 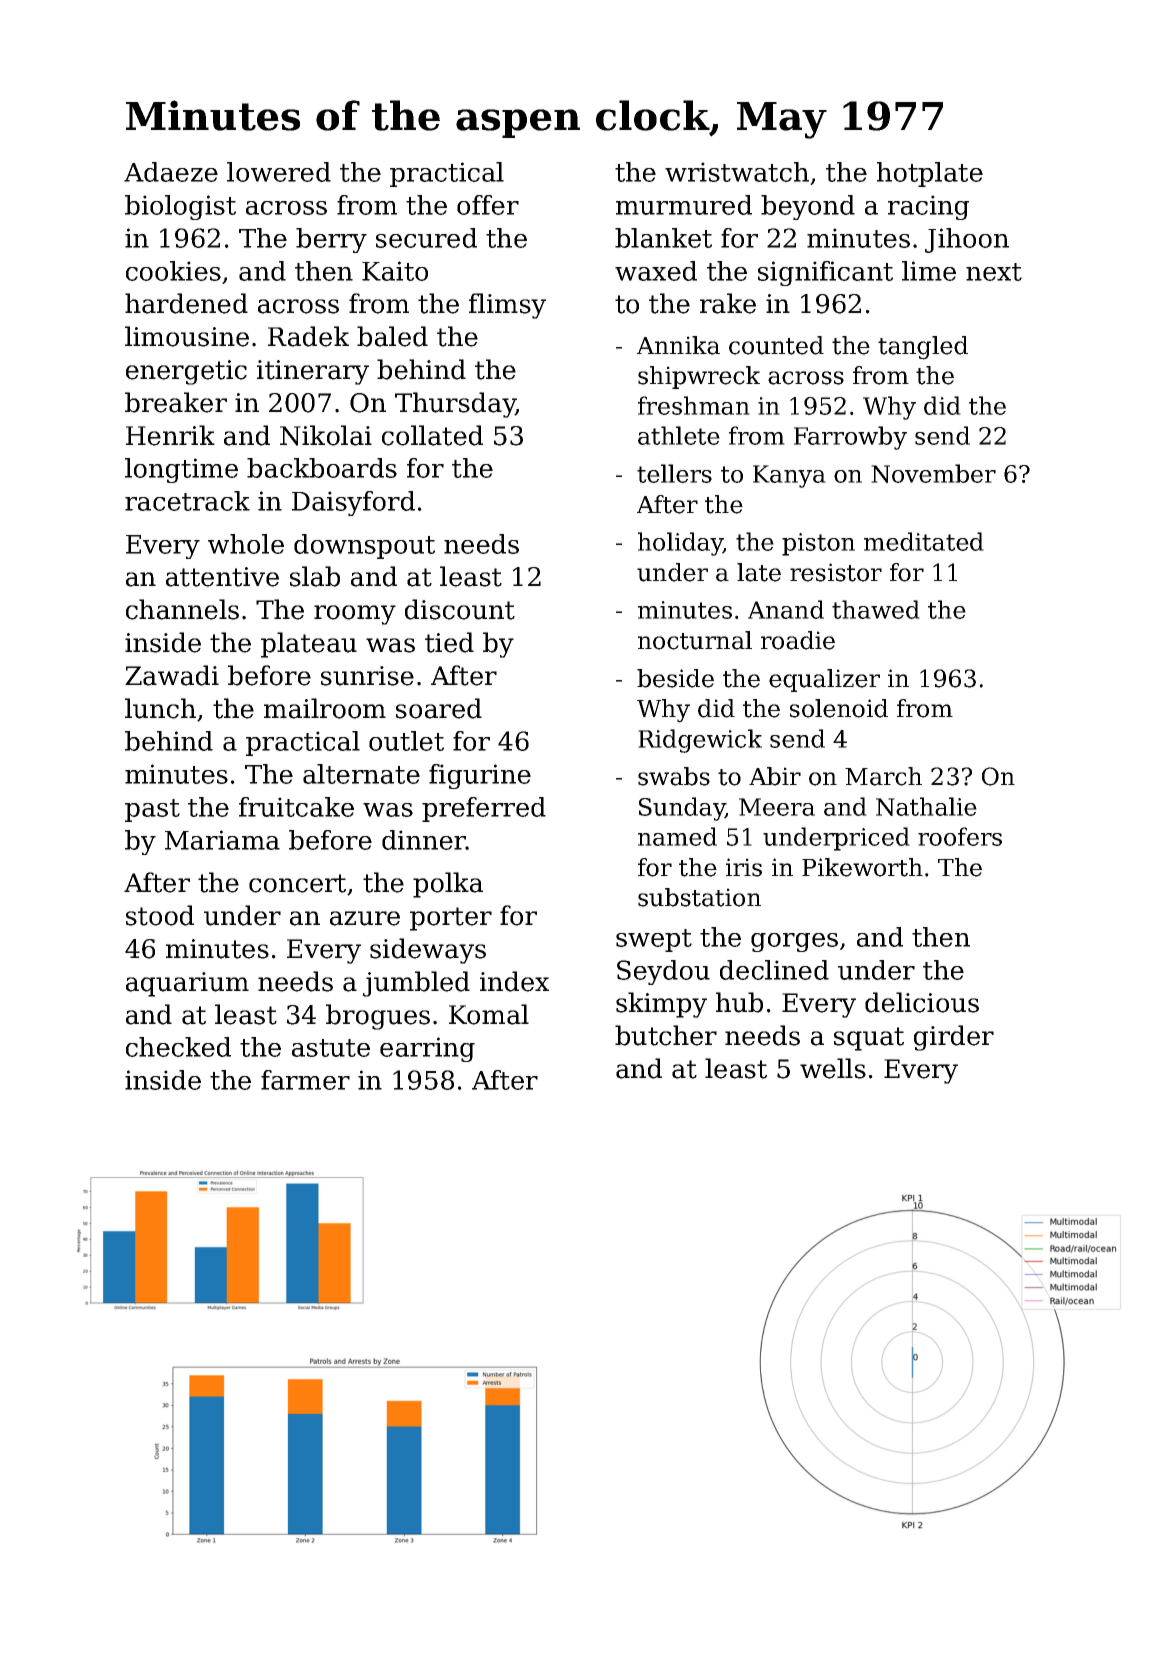 I want to click on backboards, so click(x=322, y=468).
